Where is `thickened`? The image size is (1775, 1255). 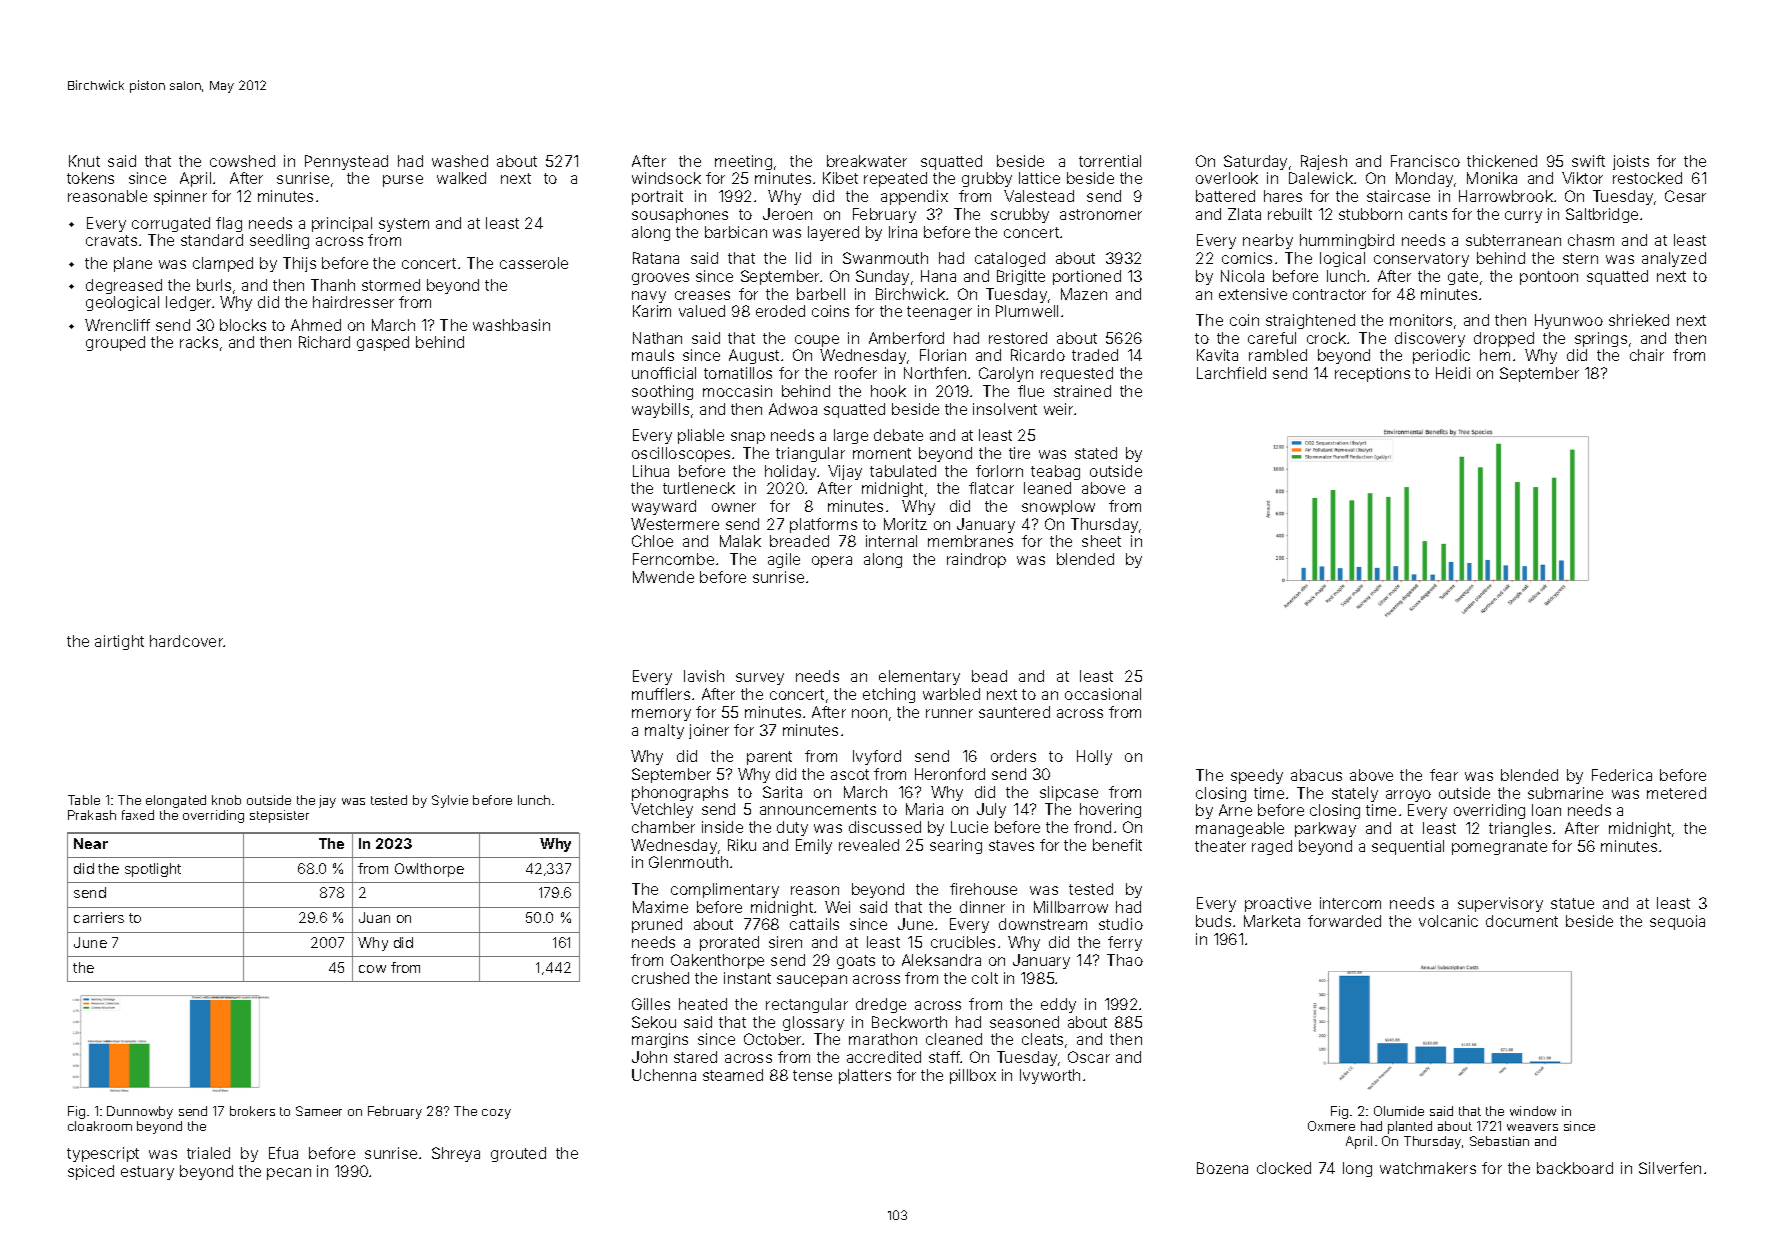
thickened is located at coordinates (1502, 161).
